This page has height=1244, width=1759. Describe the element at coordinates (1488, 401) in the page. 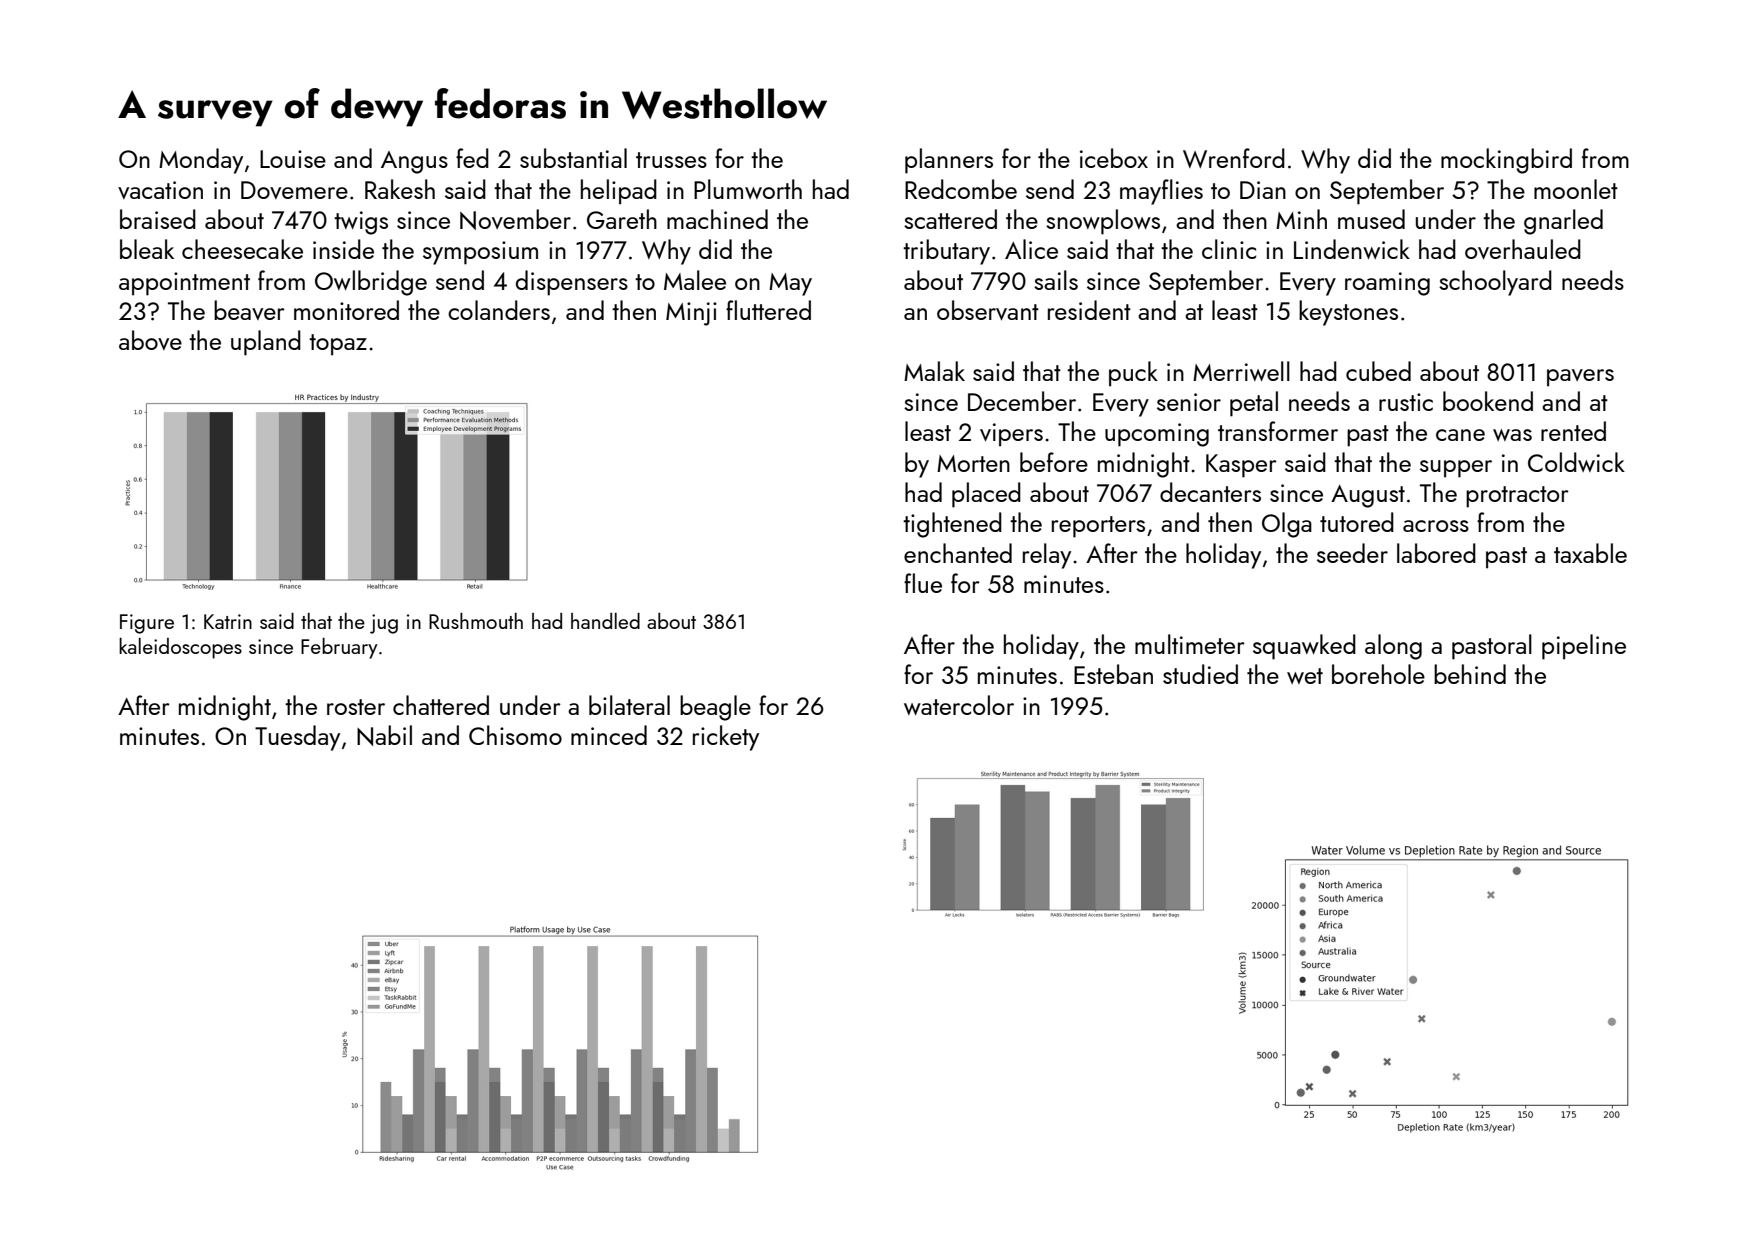

I see `bookend` at that location.
